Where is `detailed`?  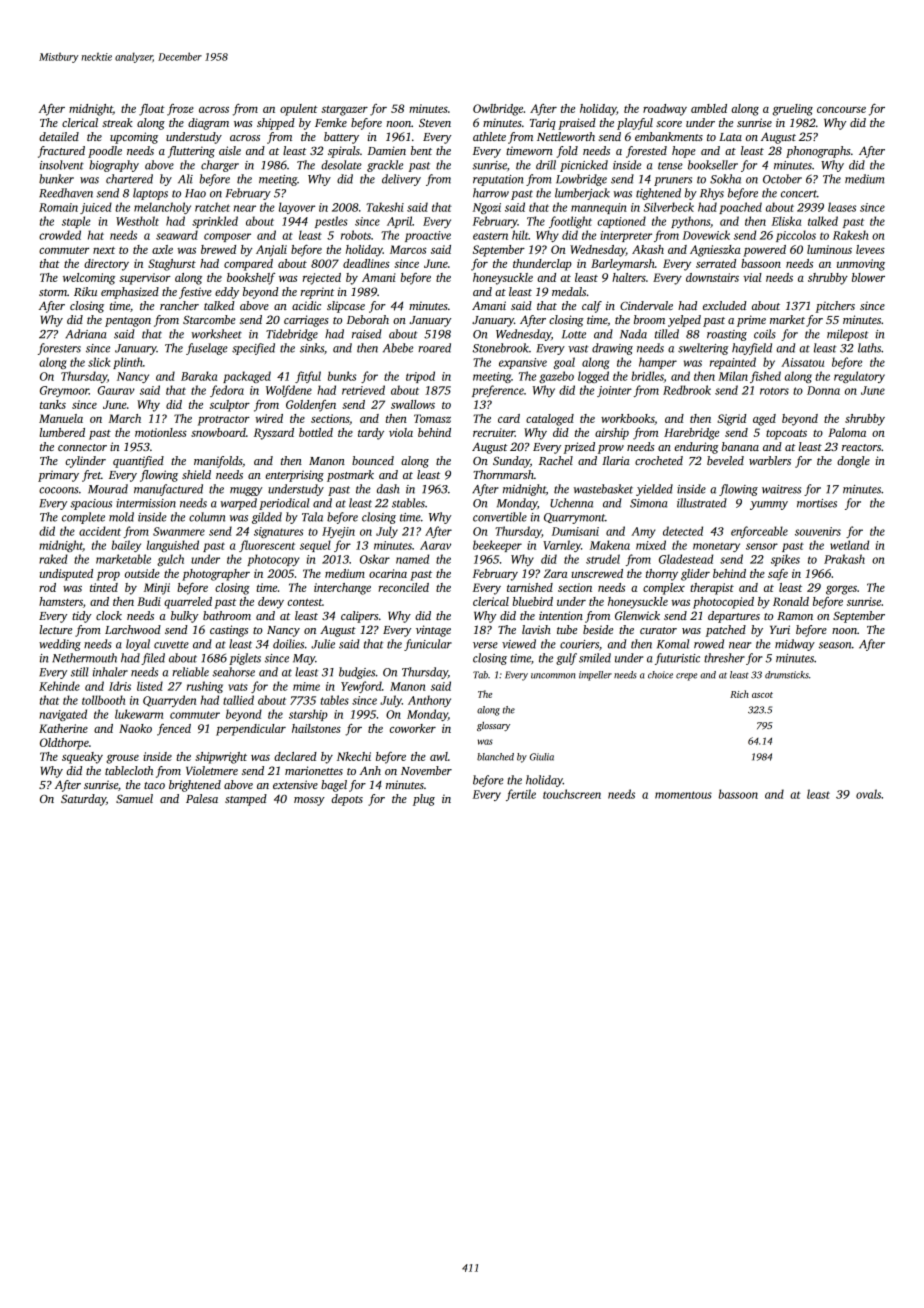 detailed is located at coordinates (59, 136).
